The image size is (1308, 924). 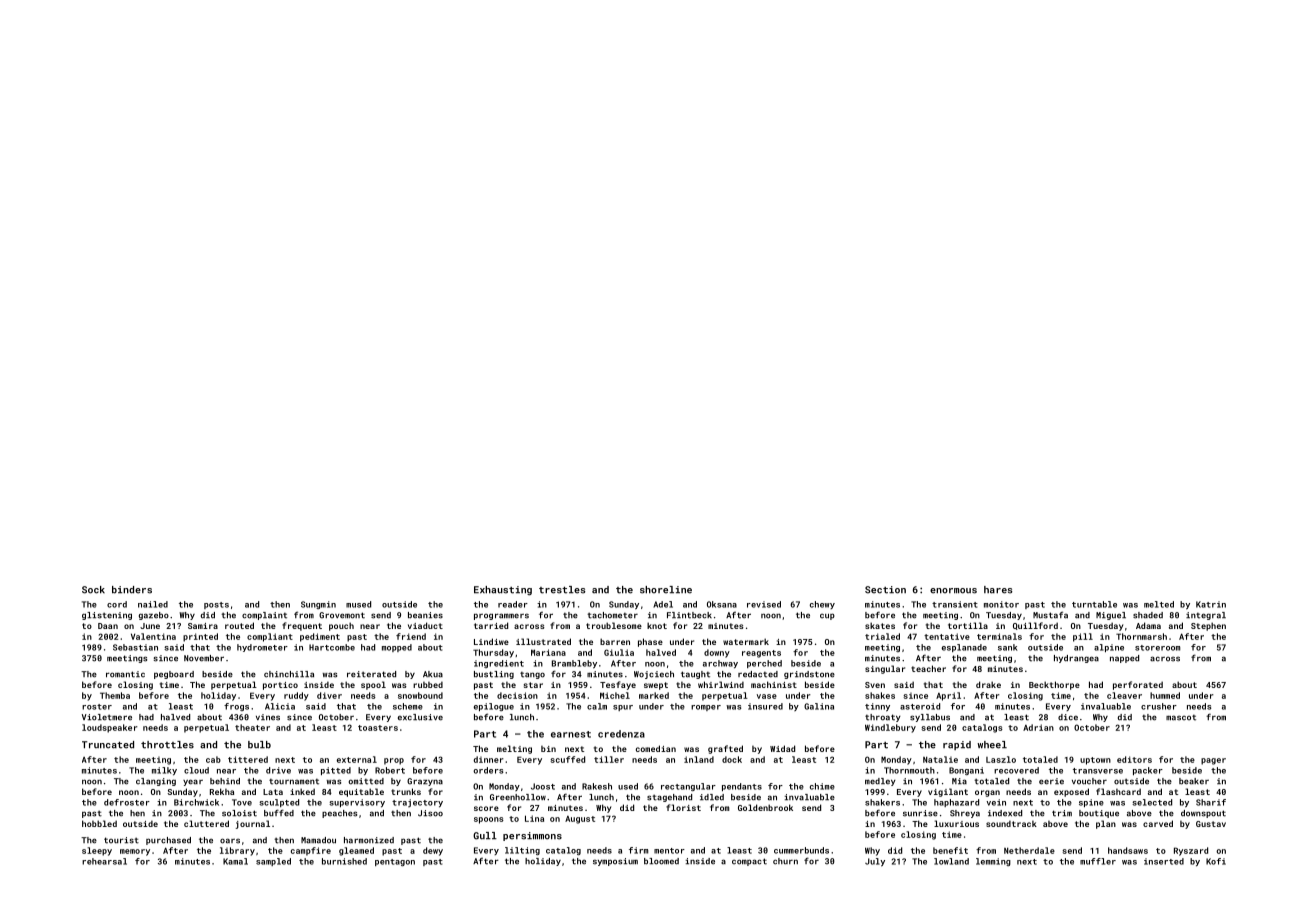 What do you see at coordinates (222, 791) in the screenshot?
I see `Rekha` at bounding box center [222, 791].
